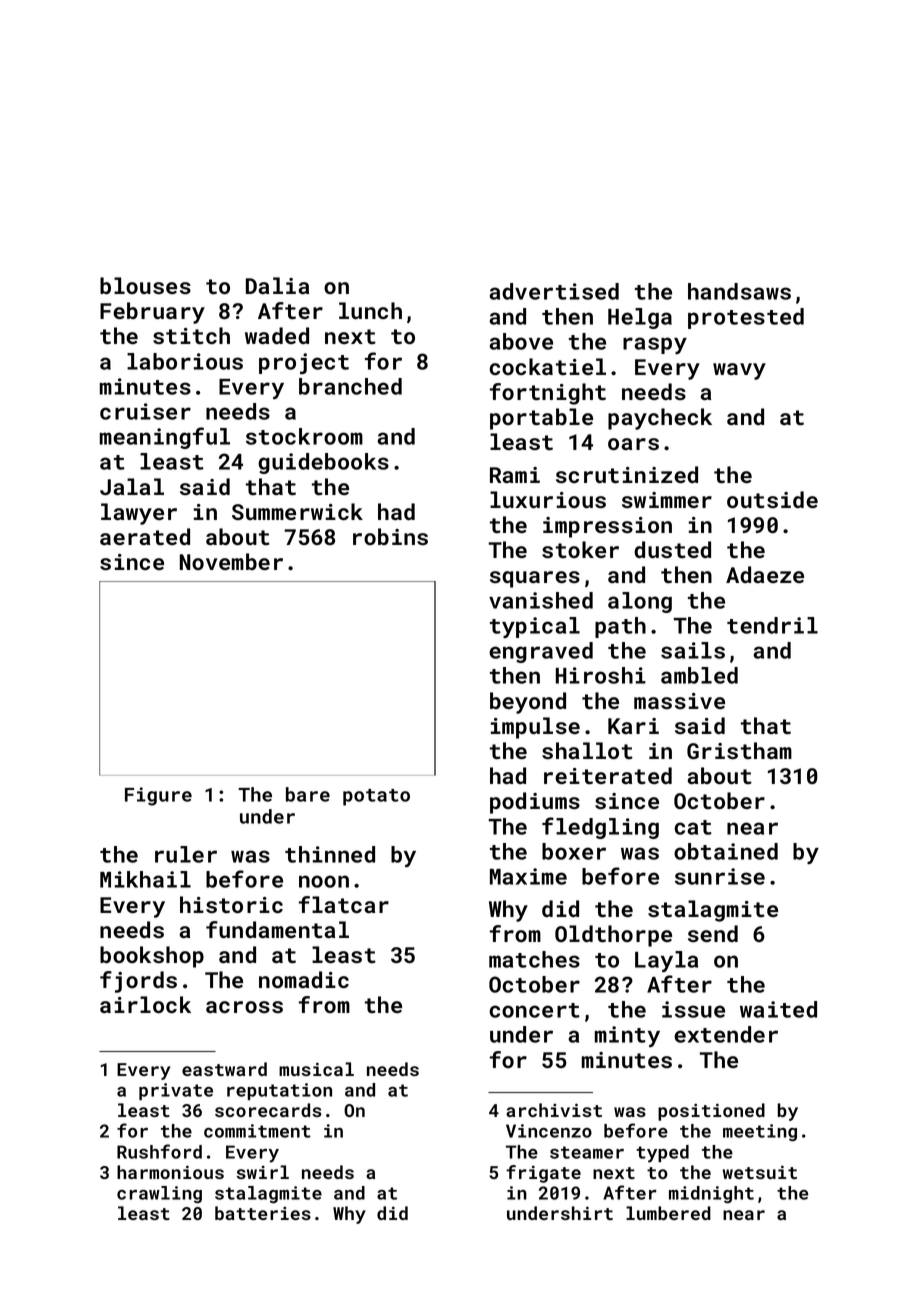  I want to click on outside, so click(772, 499).
